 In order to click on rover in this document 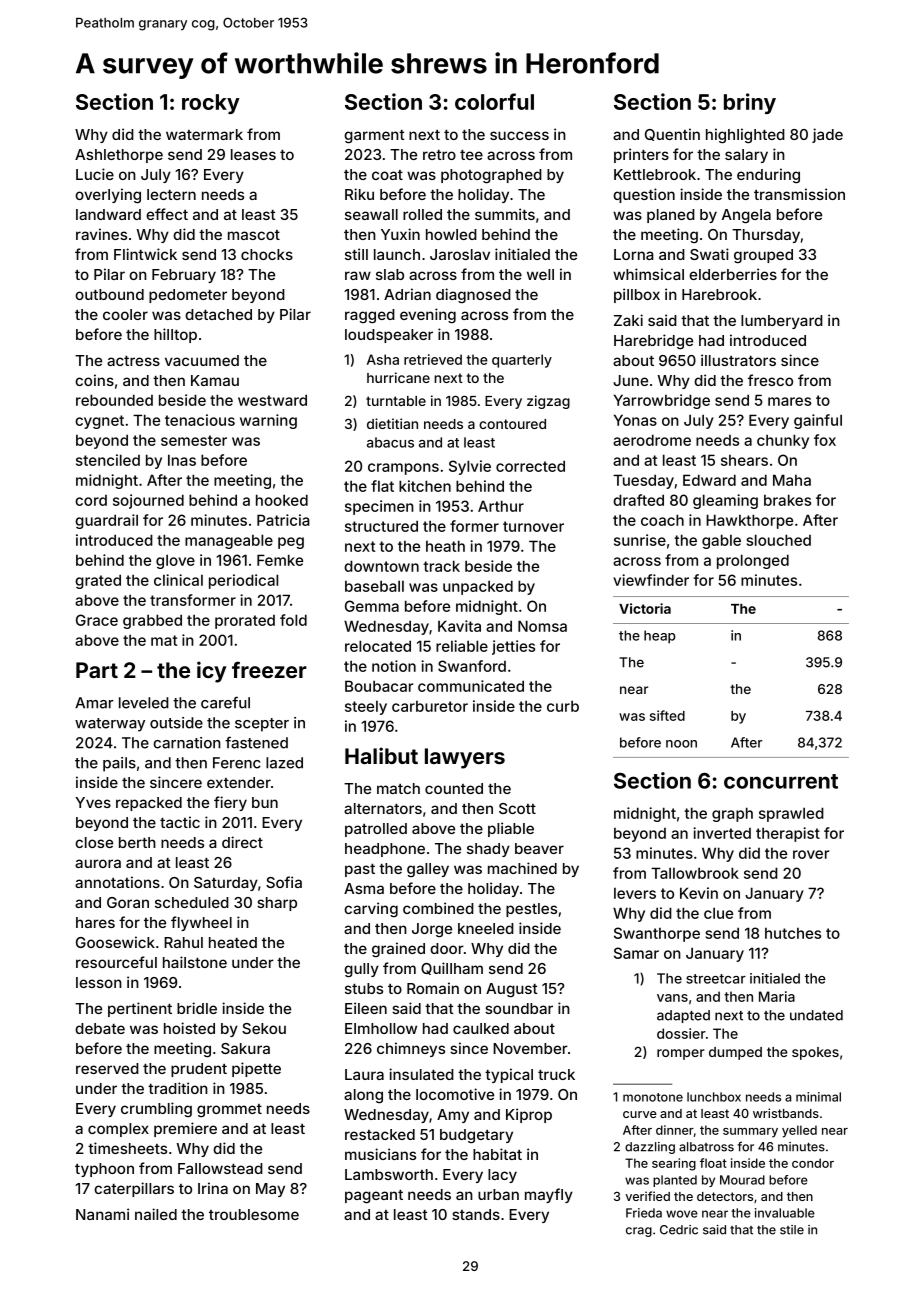, I will do `click(811, 854)`.
